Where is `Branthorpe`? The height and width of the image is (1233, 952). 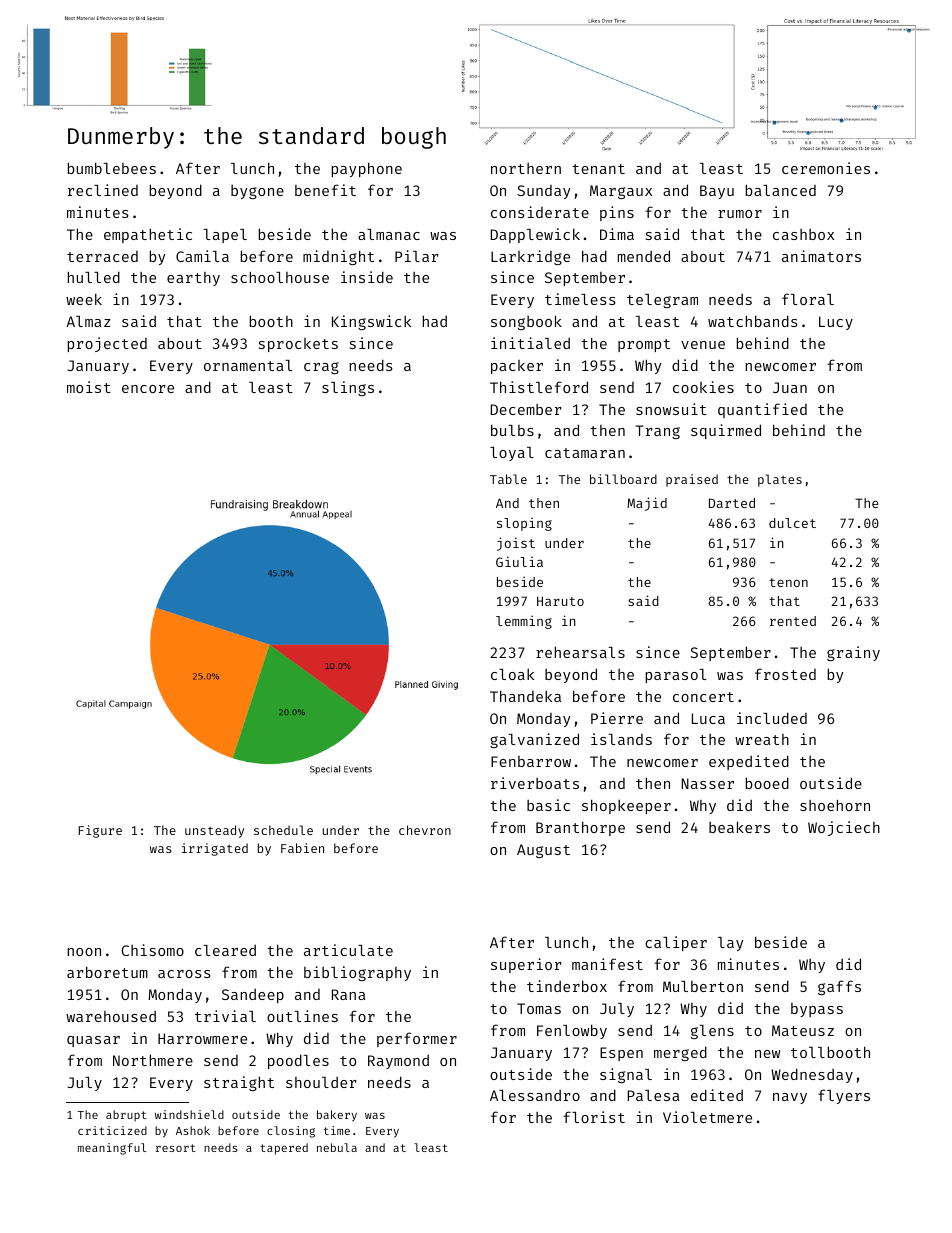
Branthorpe is located at coordinates (580, 829).
